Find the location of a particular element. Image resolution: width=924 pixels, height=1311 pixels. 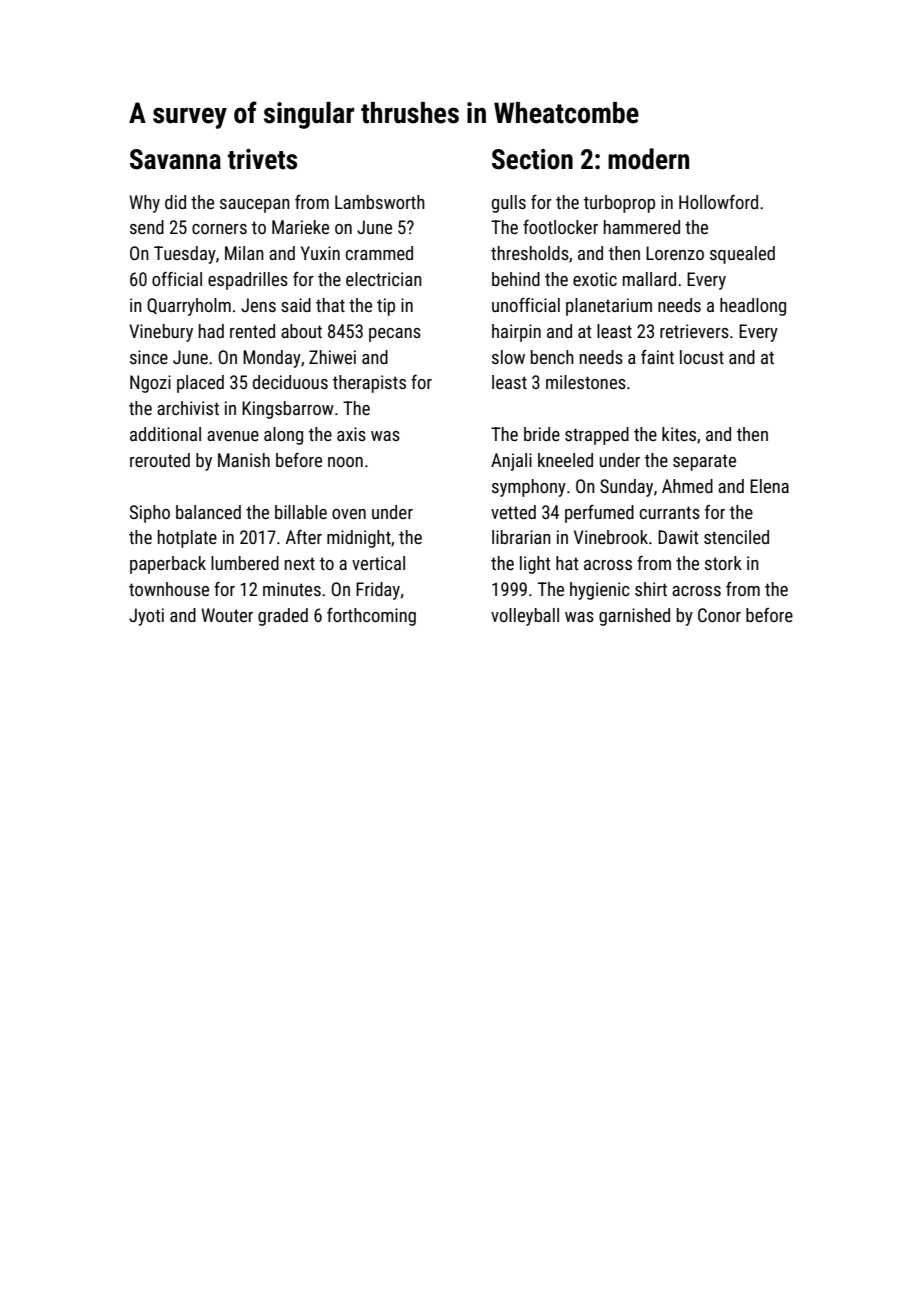

additional is located at coordinates (165, 434).
